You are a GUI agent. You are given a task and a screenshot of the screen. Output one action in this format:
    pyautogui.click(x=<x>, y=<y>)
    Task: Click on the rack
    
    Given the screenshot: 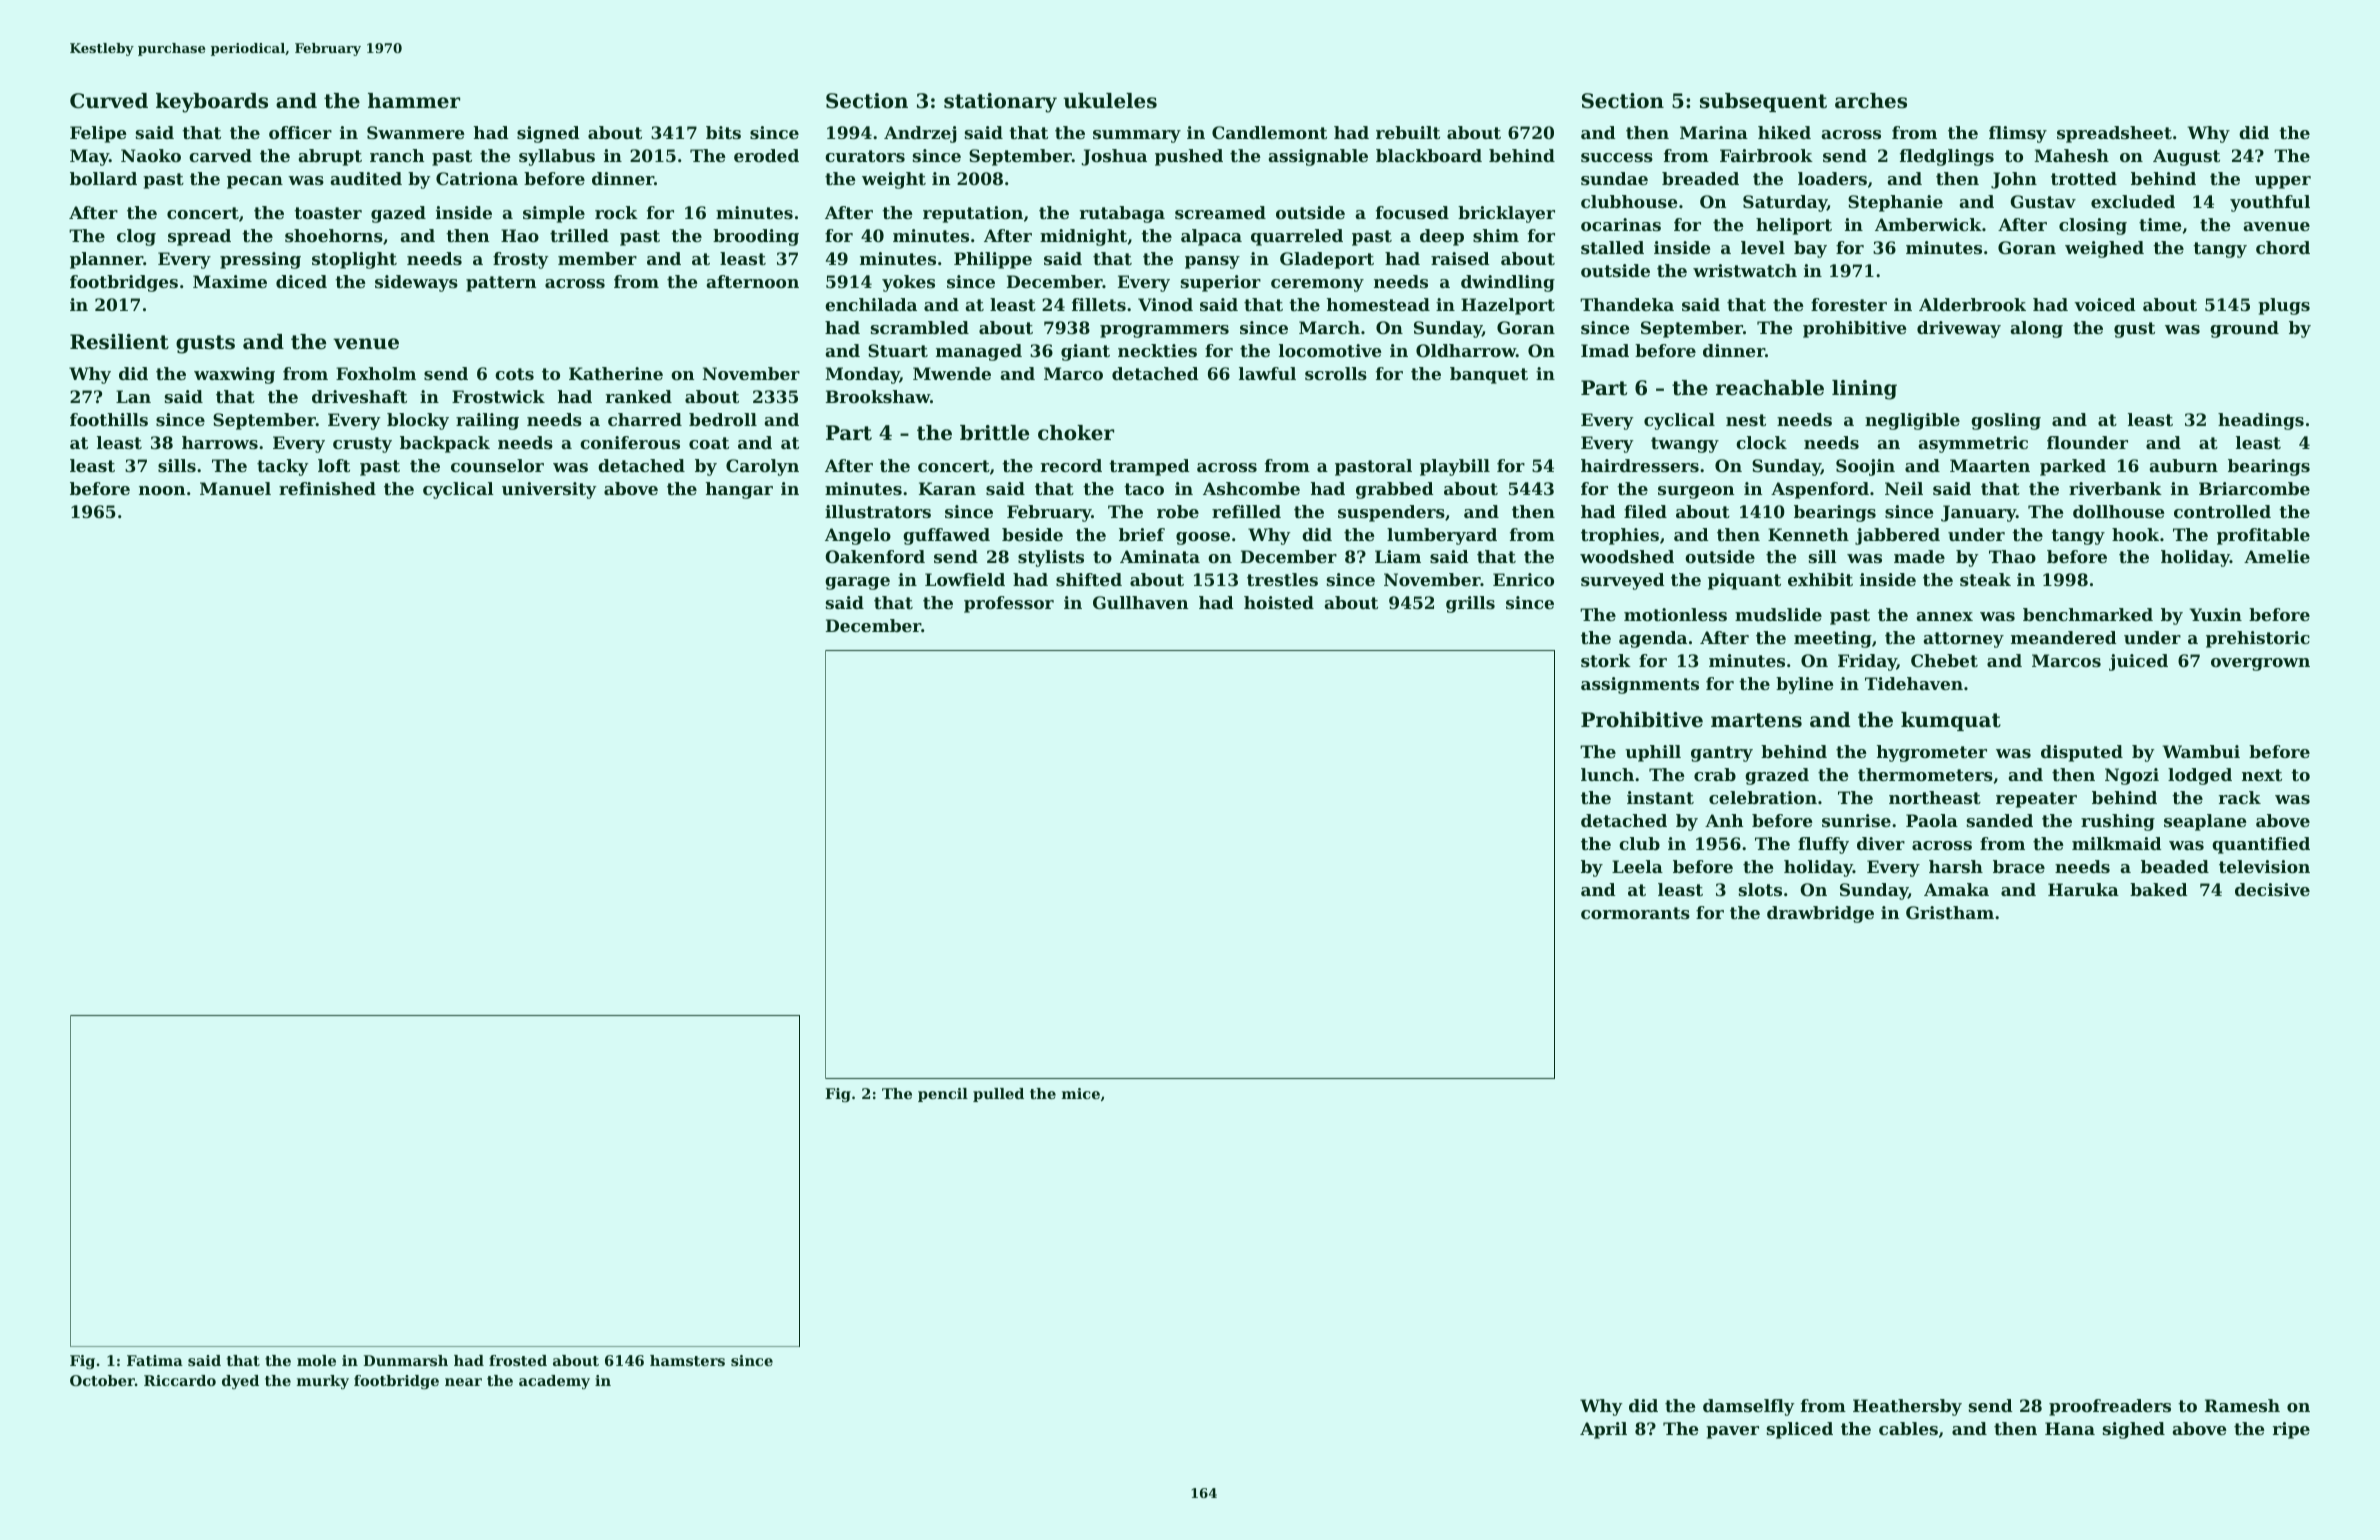 What is the action you would take?
    pyautogui.click(x=2240, y=797)
